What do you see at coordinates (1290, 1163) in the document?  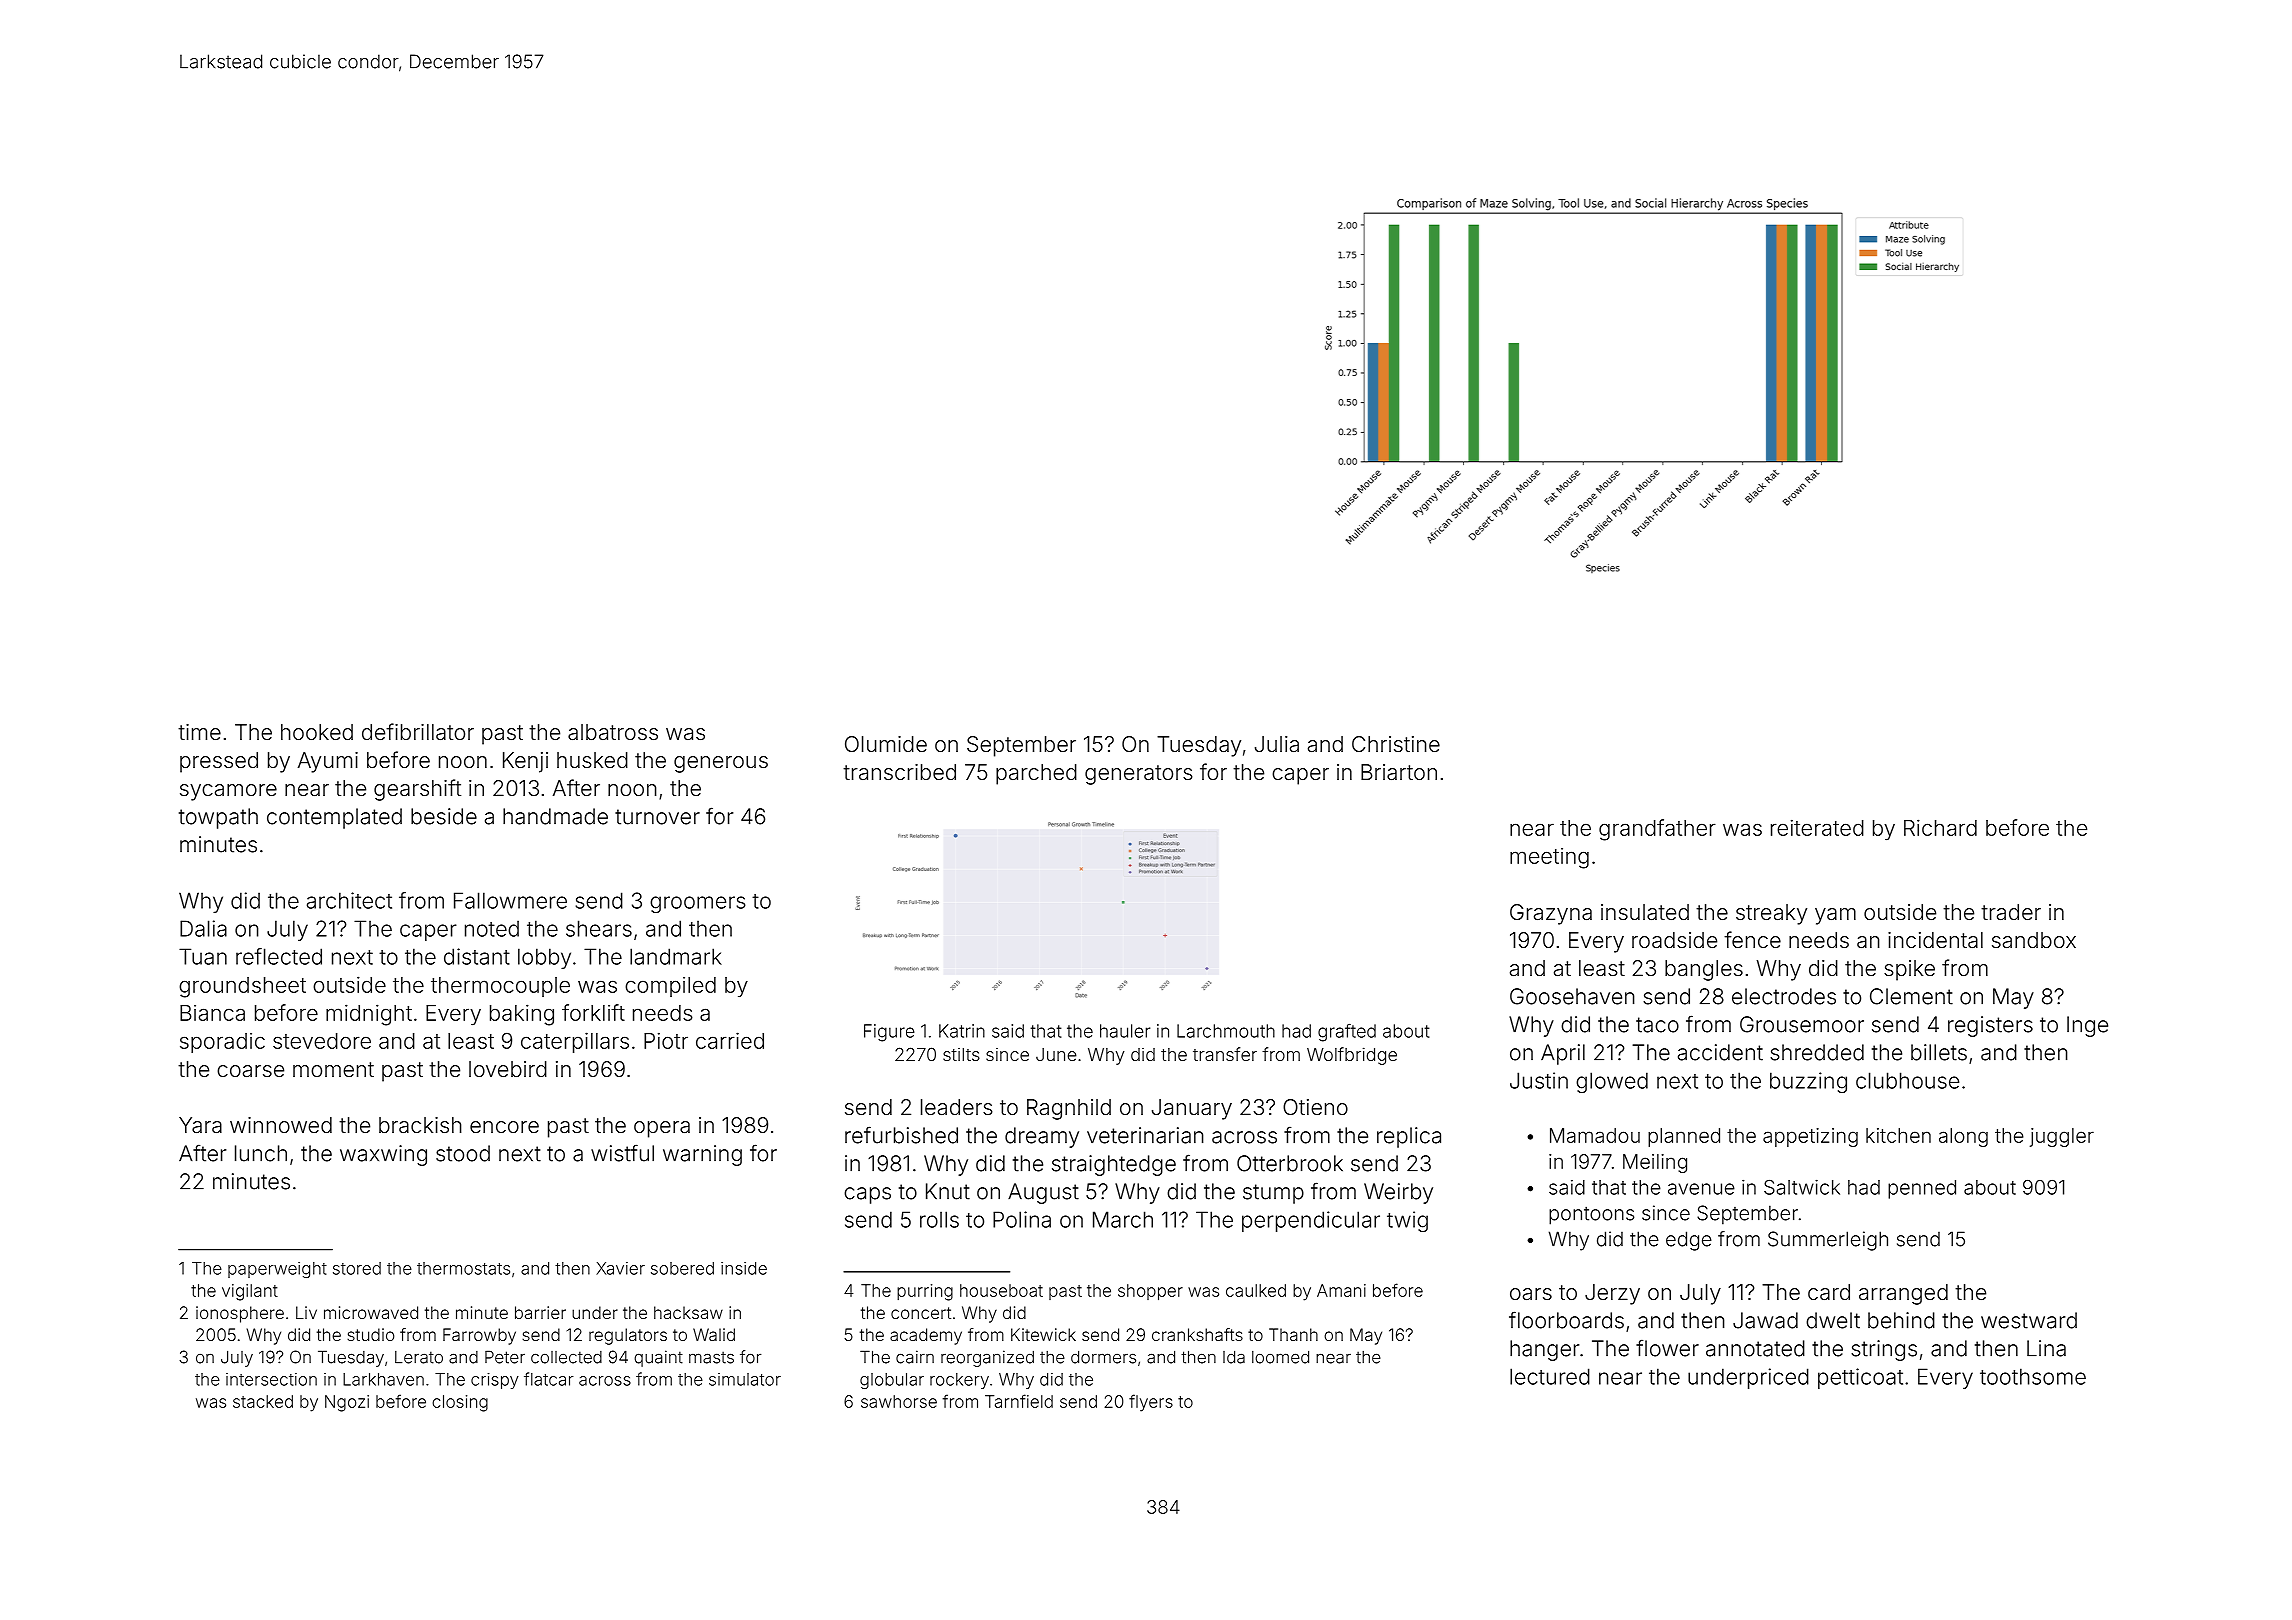 I see `Otterbrook` at bounding box center [1290, 1163].
